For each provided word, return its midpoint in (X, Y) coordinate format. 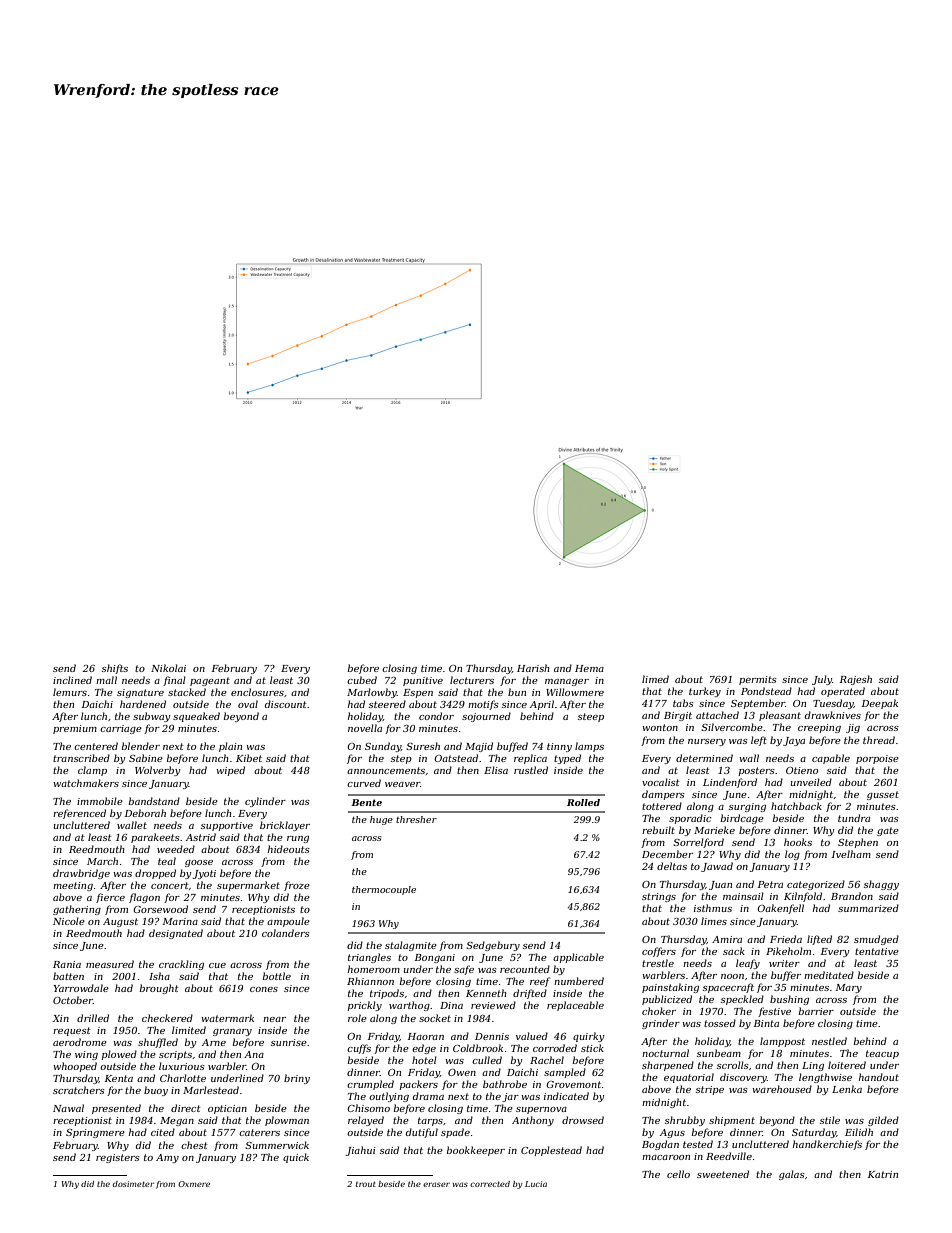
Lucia (536, 1184)
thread (879, 740)
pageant (210, 681)
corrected (490, 1184)
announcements (386, 770)
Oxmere (194, 1184)
